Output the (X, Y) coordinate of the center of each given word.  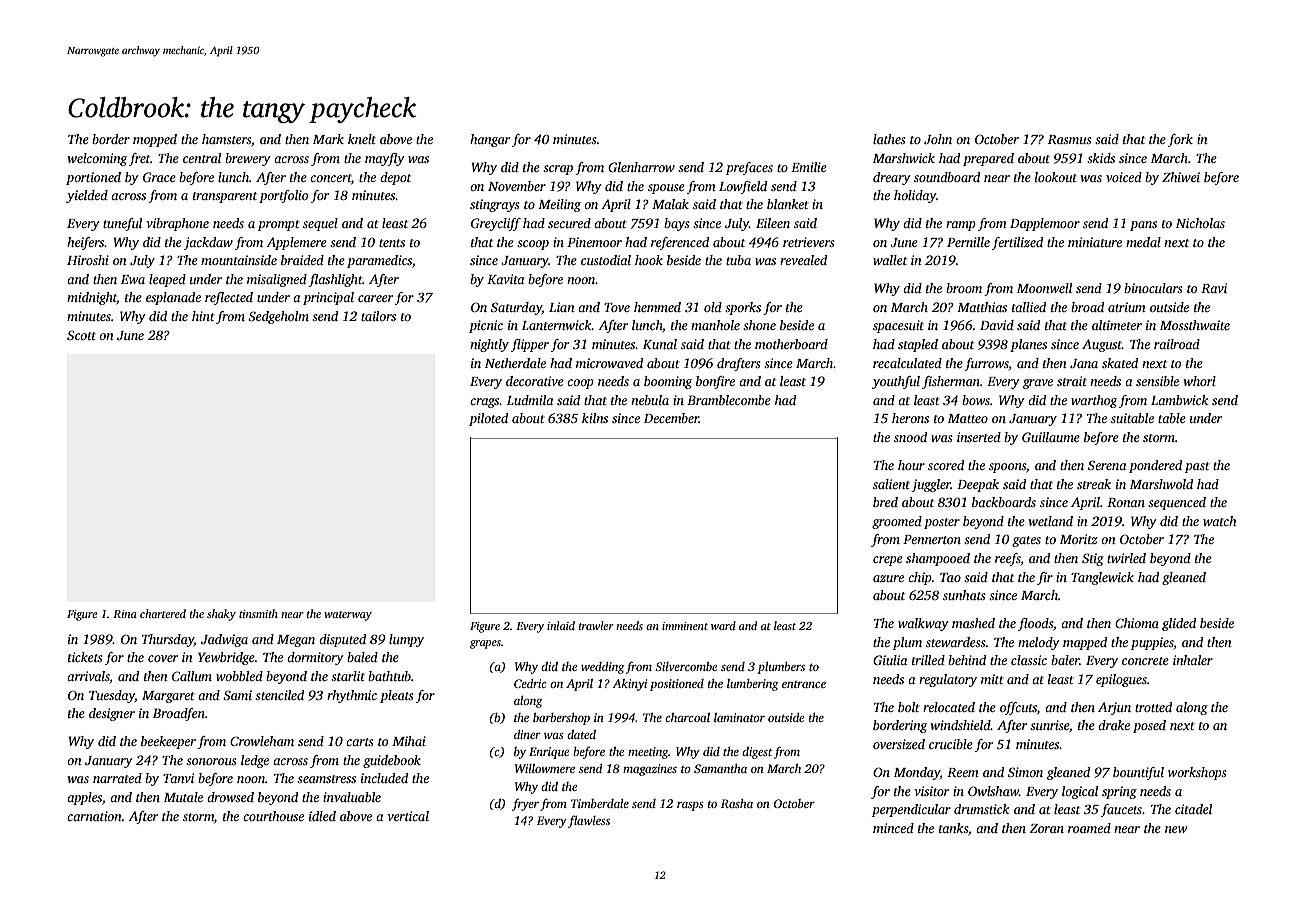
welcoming (97, 159)
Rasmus (1070, 139)
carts (360, 742)
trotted (1153, 707)
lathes (889, 139)
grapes (485, 644)
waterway (348, 616)
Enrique (549, 753)
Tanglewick (1102, 578)
